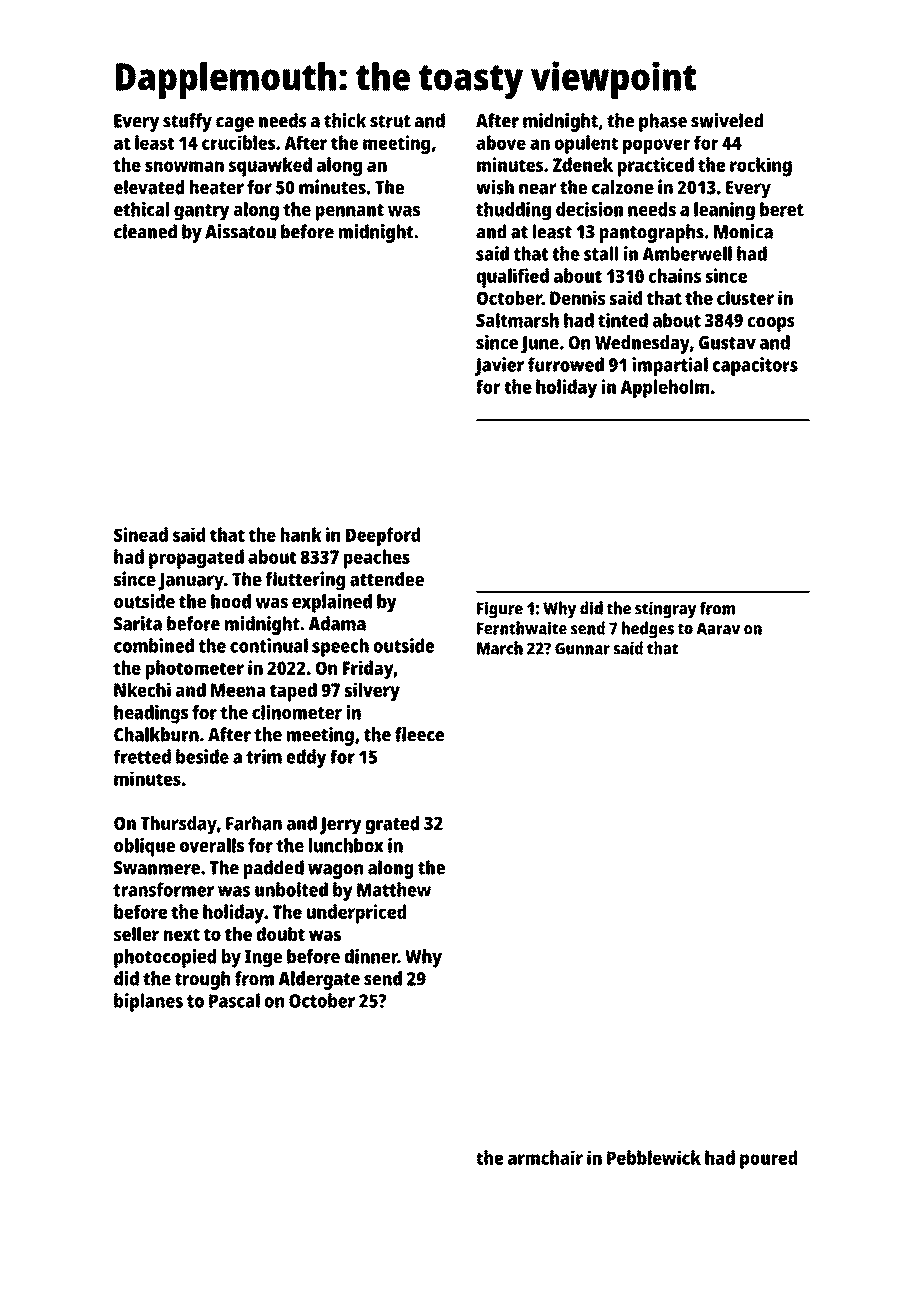 The width and height of the page is (924, 1308). I want to click on Zdenek, so click(583, 164).
